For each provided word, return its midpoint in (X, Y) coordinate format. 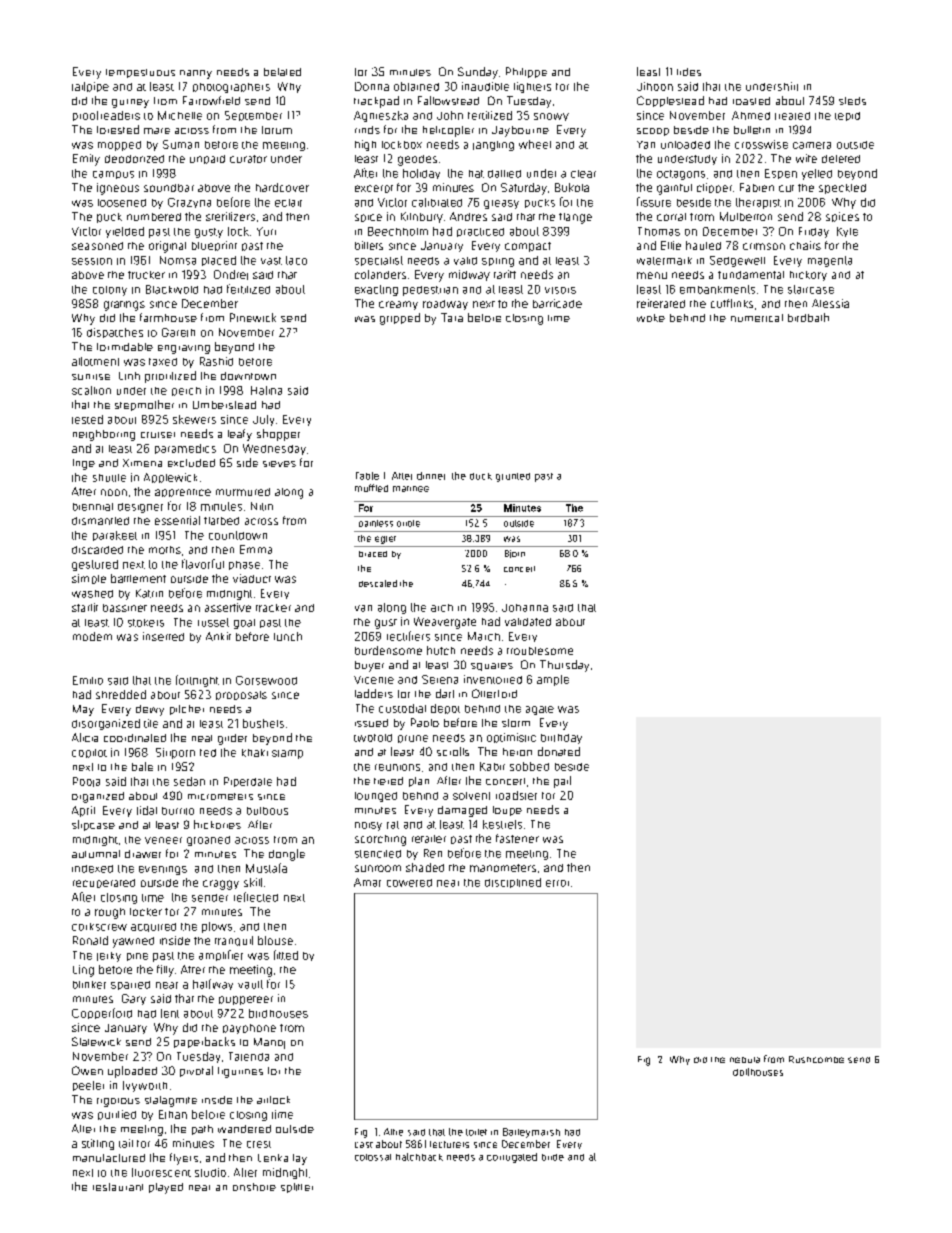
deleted (841, 159)
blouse (275, 940)
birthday (561, 739)
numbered (154, 217)
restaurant (118, 1187)
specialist (379, 261)
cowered (409, 883)
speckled (842, 189)
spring (498, 262)
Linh (129, 376)
